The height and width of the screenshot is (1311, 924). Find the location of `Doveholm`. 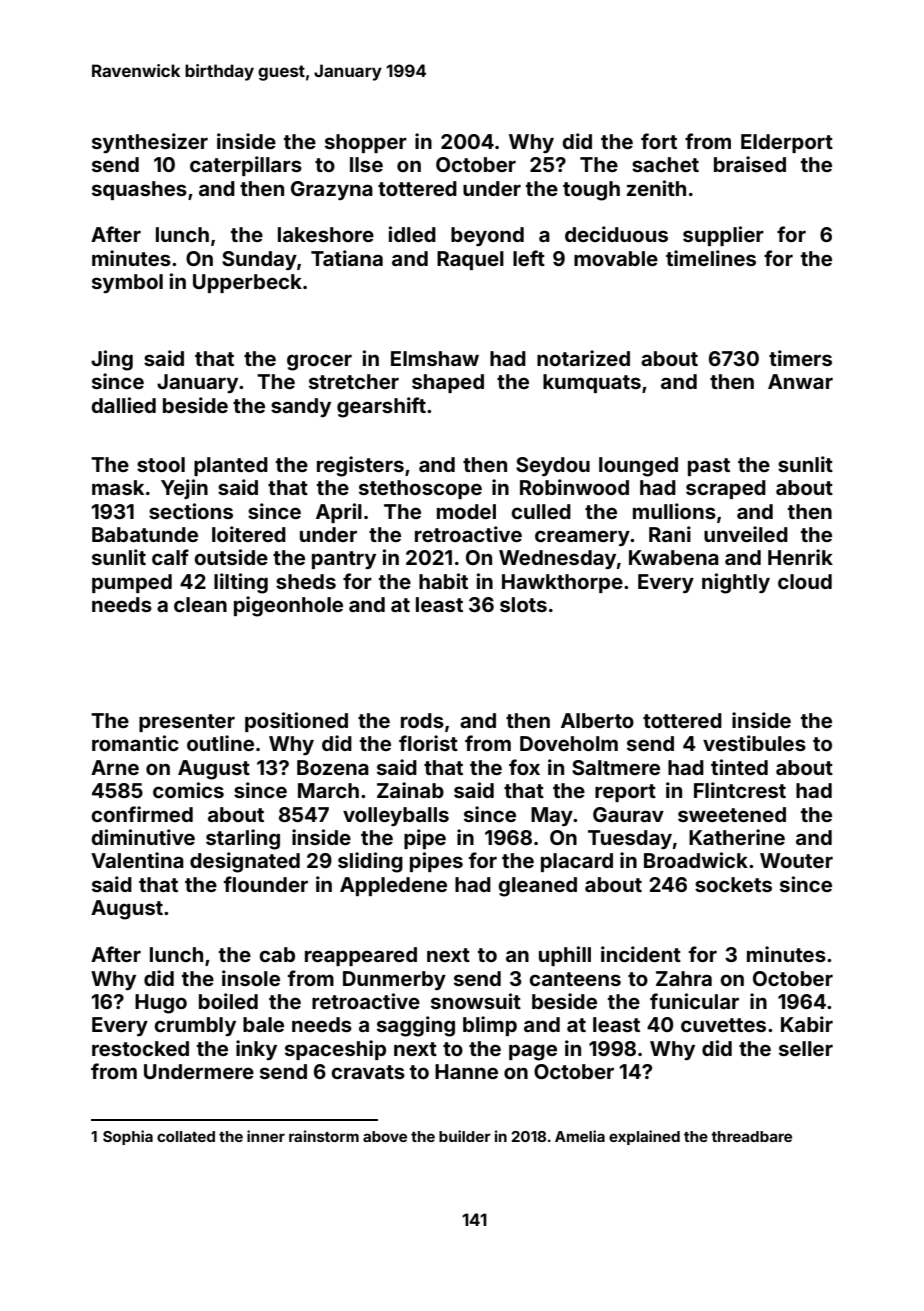

Doveholm is located at coordinates (569, 743).
